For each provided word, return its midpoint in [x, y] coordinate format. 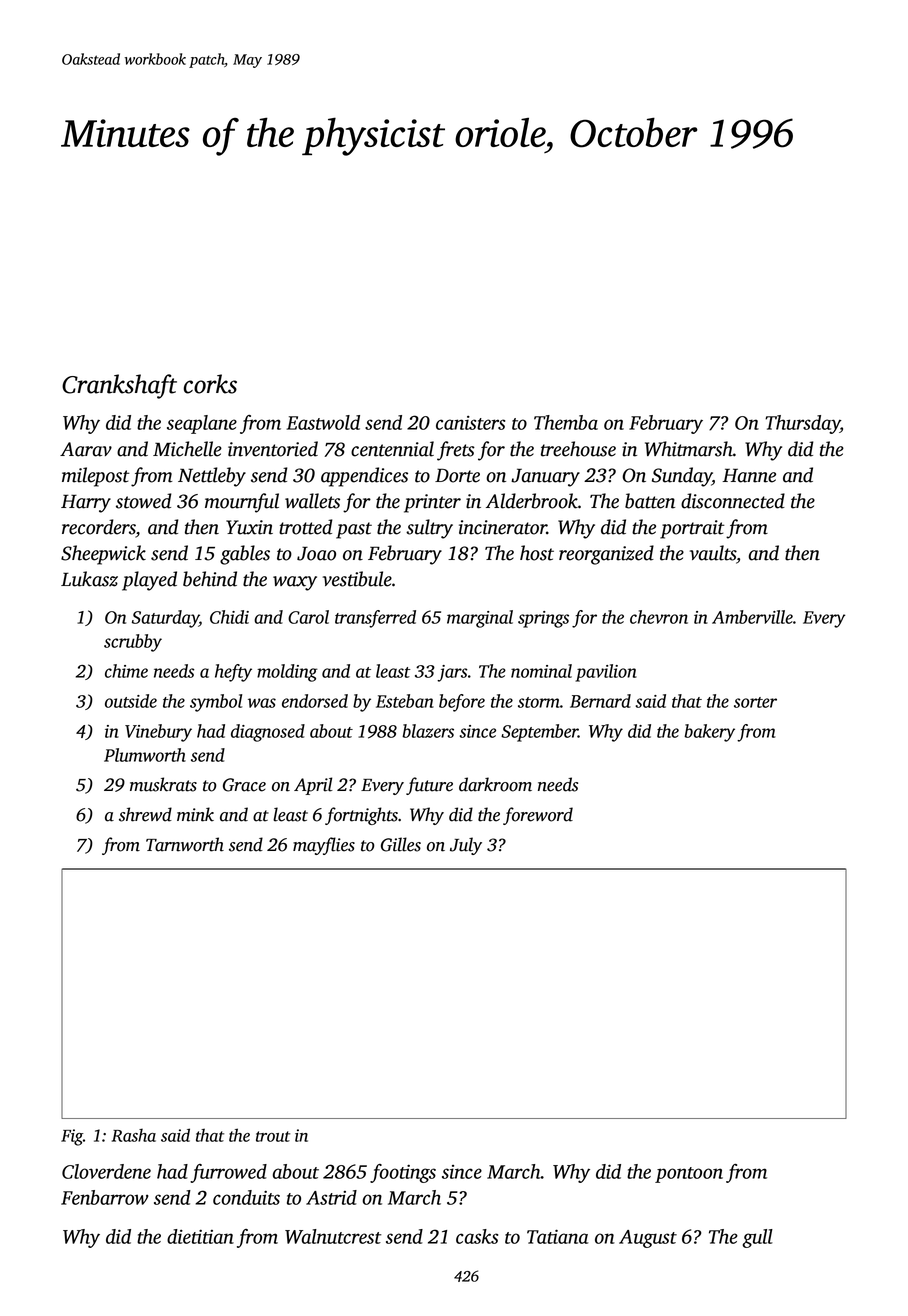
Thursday [802, 424]
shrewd [145, 814]
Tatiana [557, 1236]
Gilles [401, 844]
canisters [470, 423]
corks [210, 384]
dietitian [200, 1236]
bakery [709, 733]
